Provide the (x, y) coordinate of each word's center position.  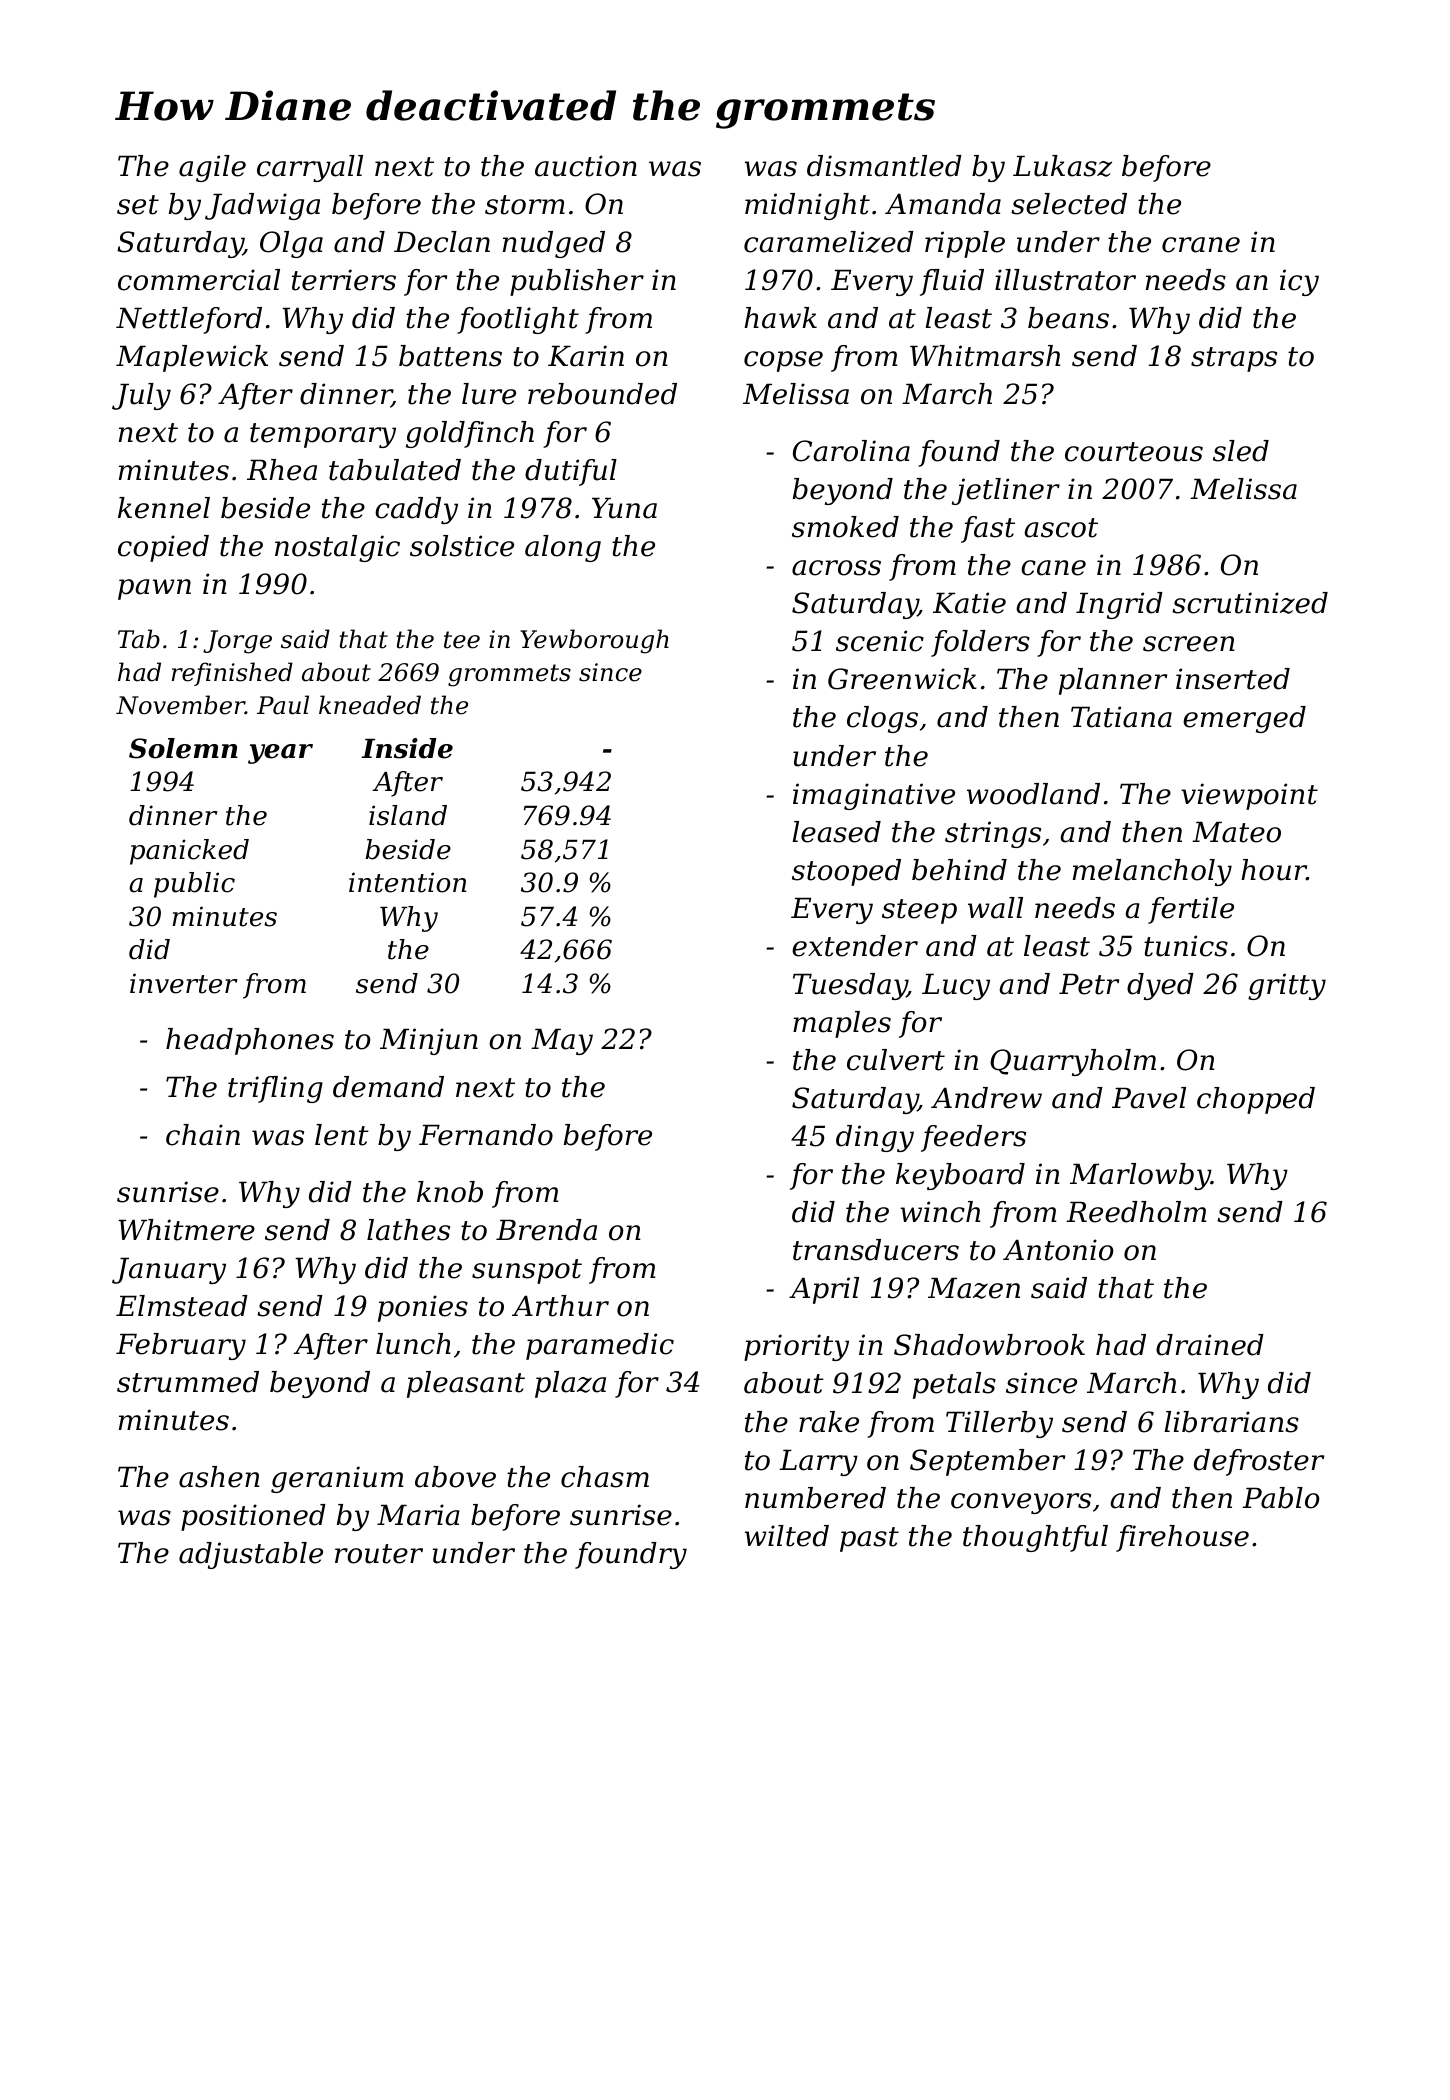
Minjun (429, 1041)
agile (212, 168)
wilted (787, 1536)
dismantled (884, 166)
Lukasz (1062, 166)
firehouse (1182, 1538)
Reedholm (1136, 1212)
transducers (876, 1250)
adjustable (251, 1555)
